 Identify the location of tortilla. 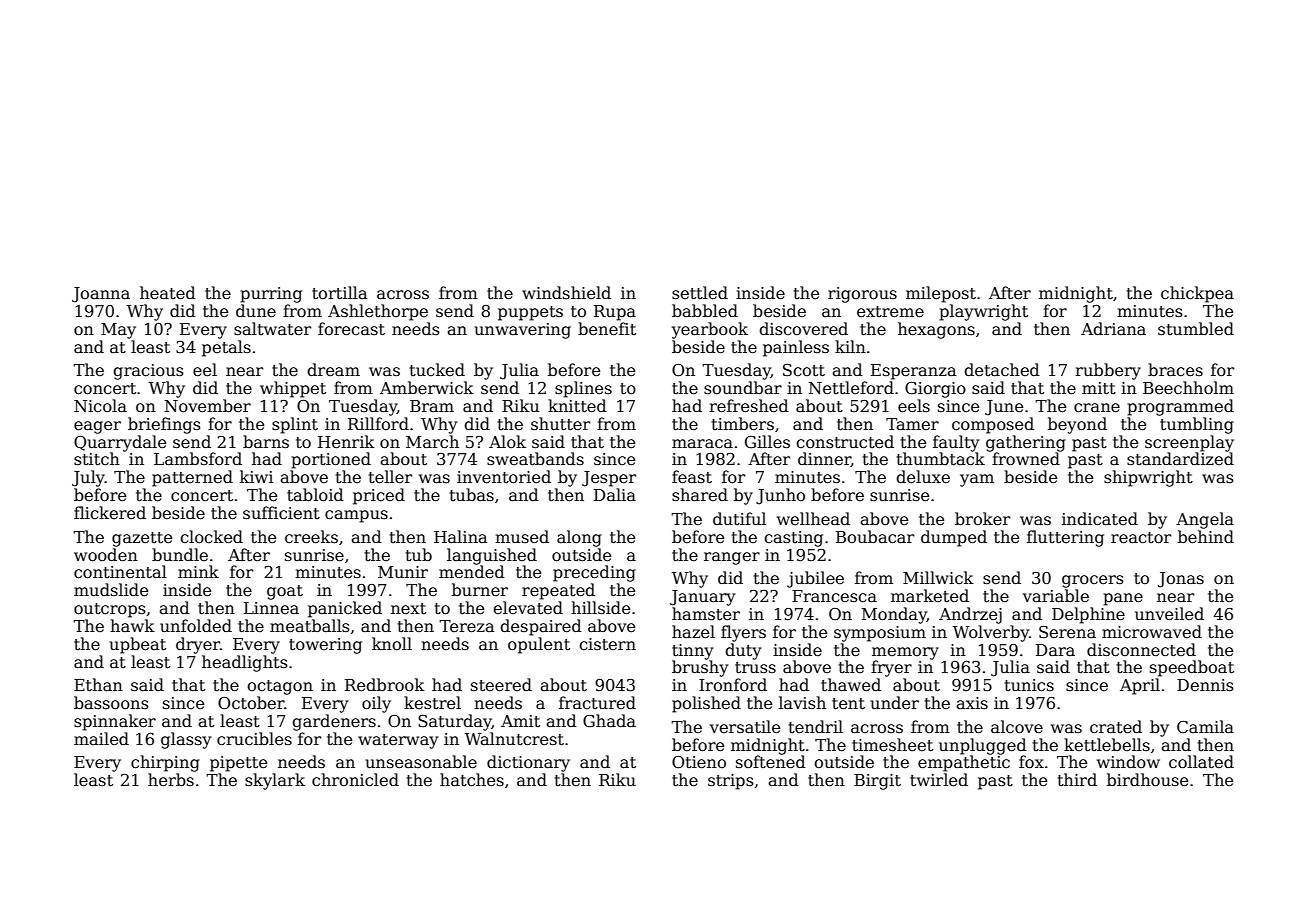
(340, 292).
